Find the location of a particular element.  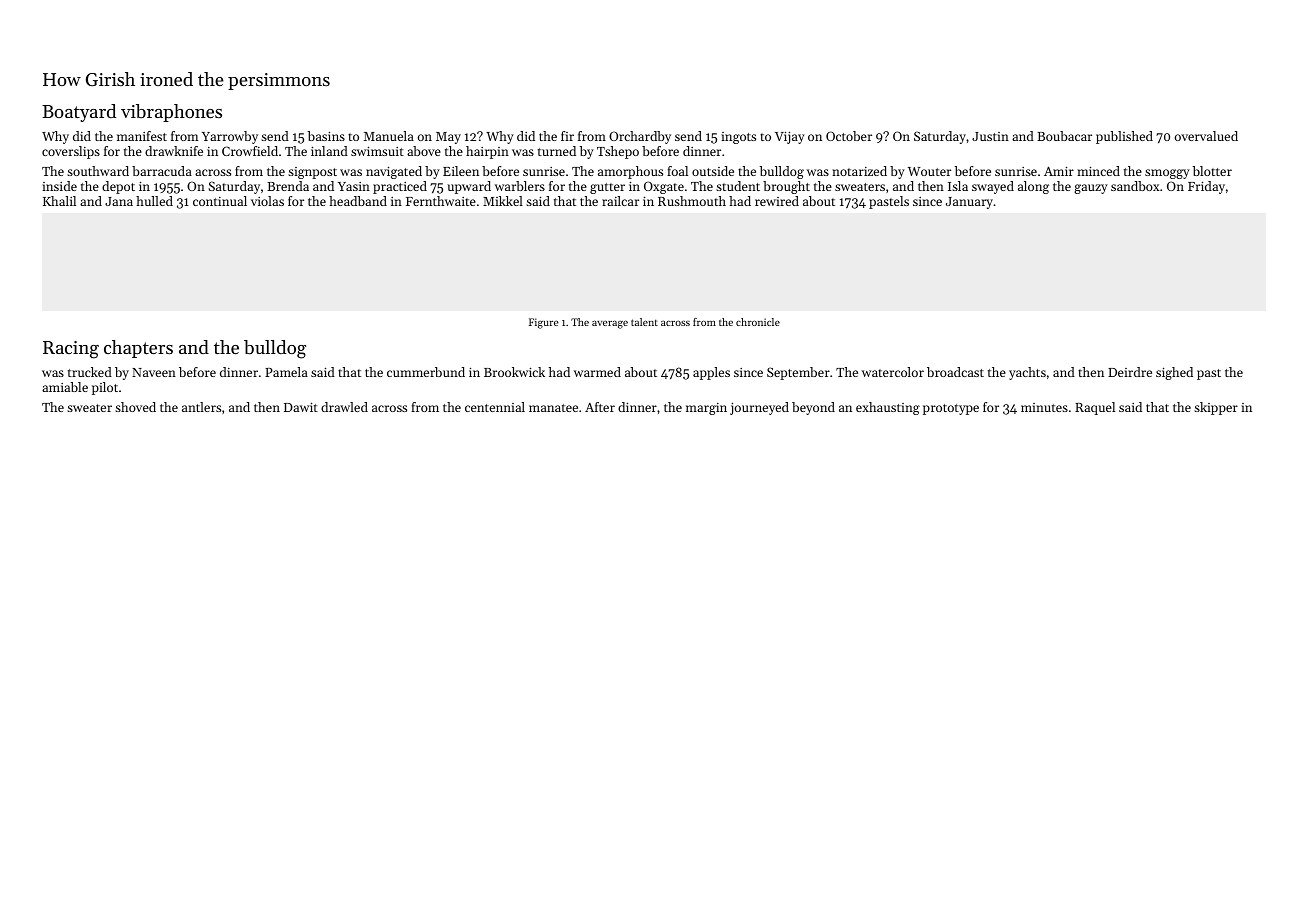

Friday is located at coordinates (1206, 187).
